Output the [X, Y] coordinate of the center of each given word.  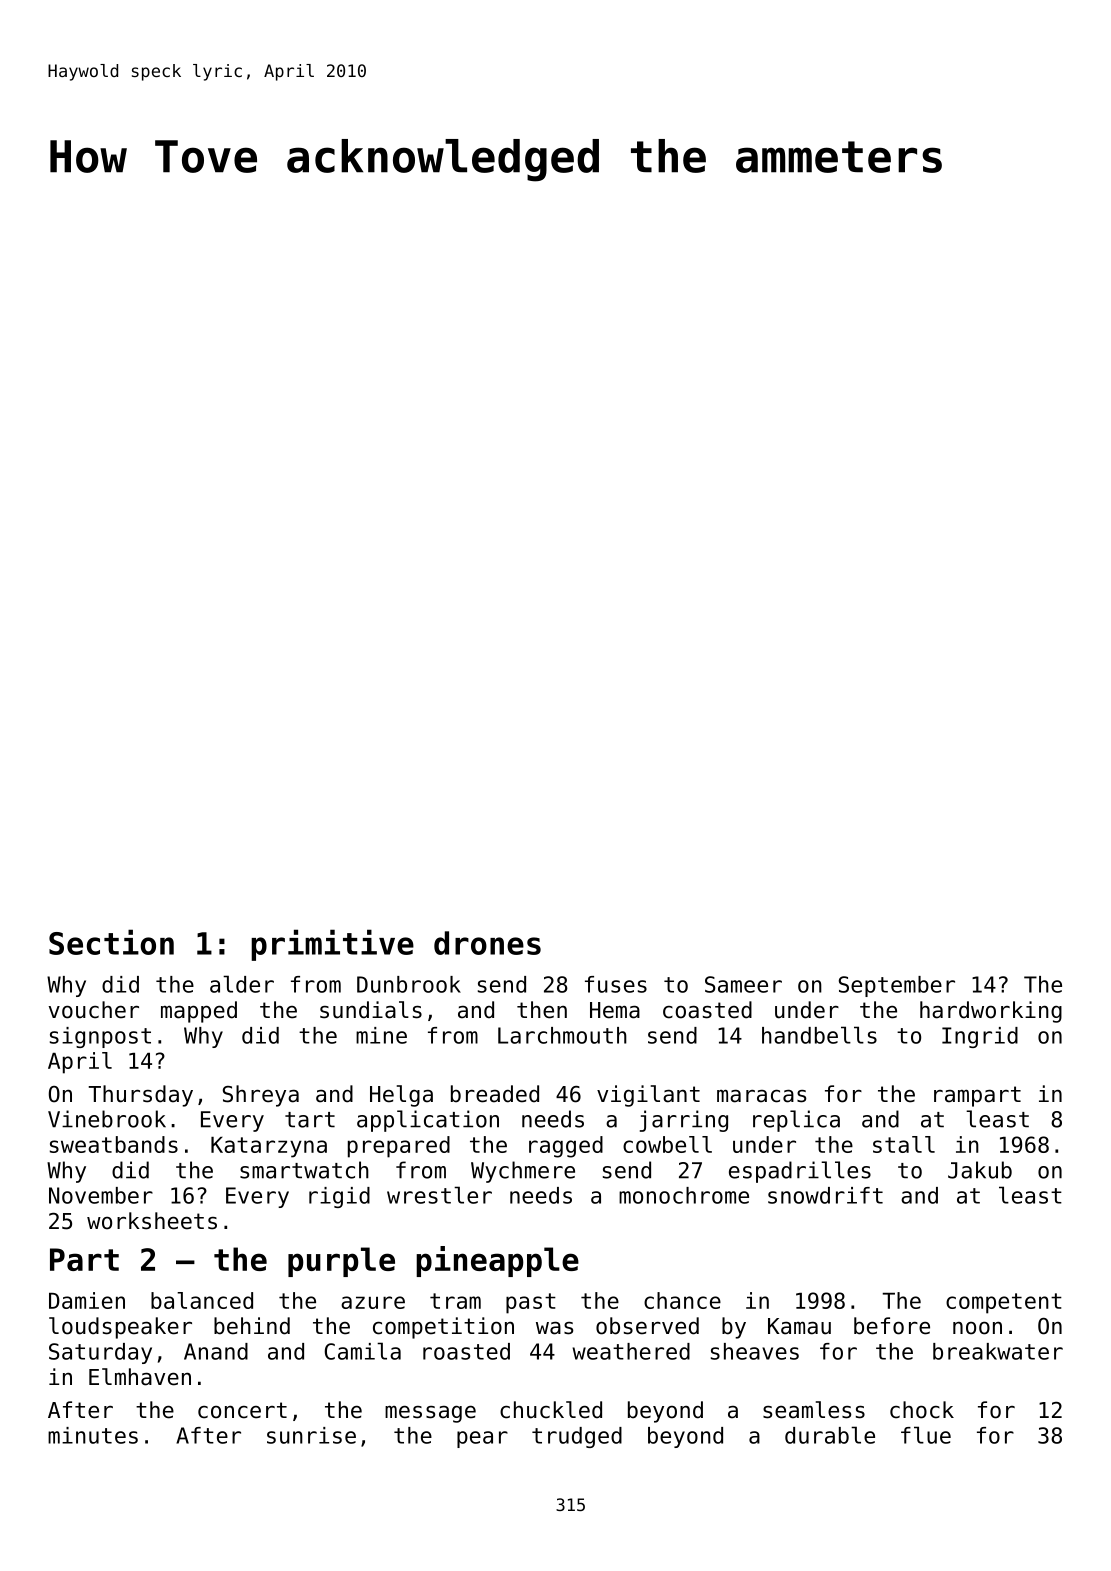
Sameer [743, 984]
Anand [216, 1351]
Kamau [799, 1326]
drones [487, 943]
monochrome [684, 1195]
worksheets [152, 1221]
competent [1004, 1303]
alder [242, 984]
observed [647, 1326]
